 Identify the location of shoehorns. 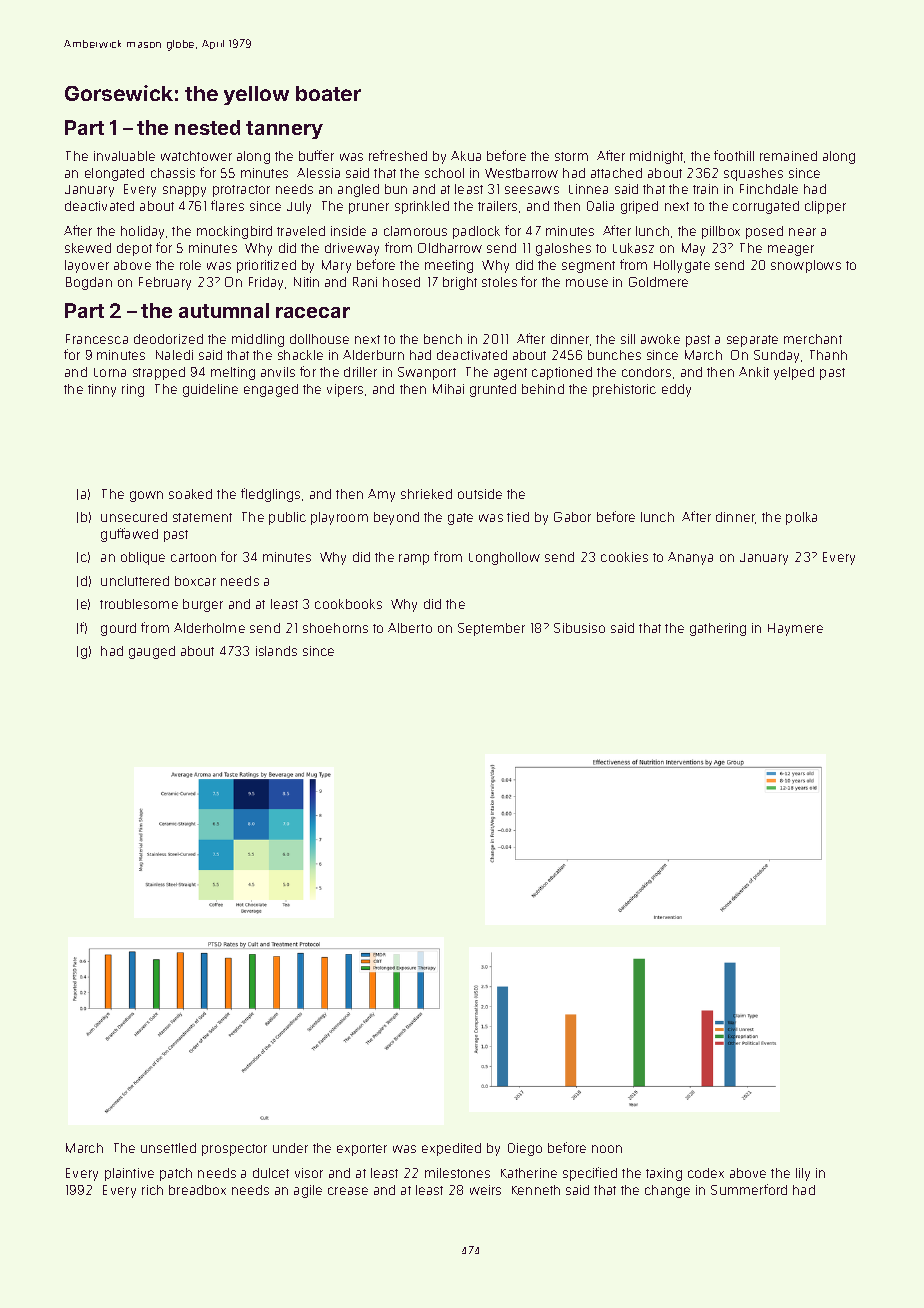
(335, 628).
